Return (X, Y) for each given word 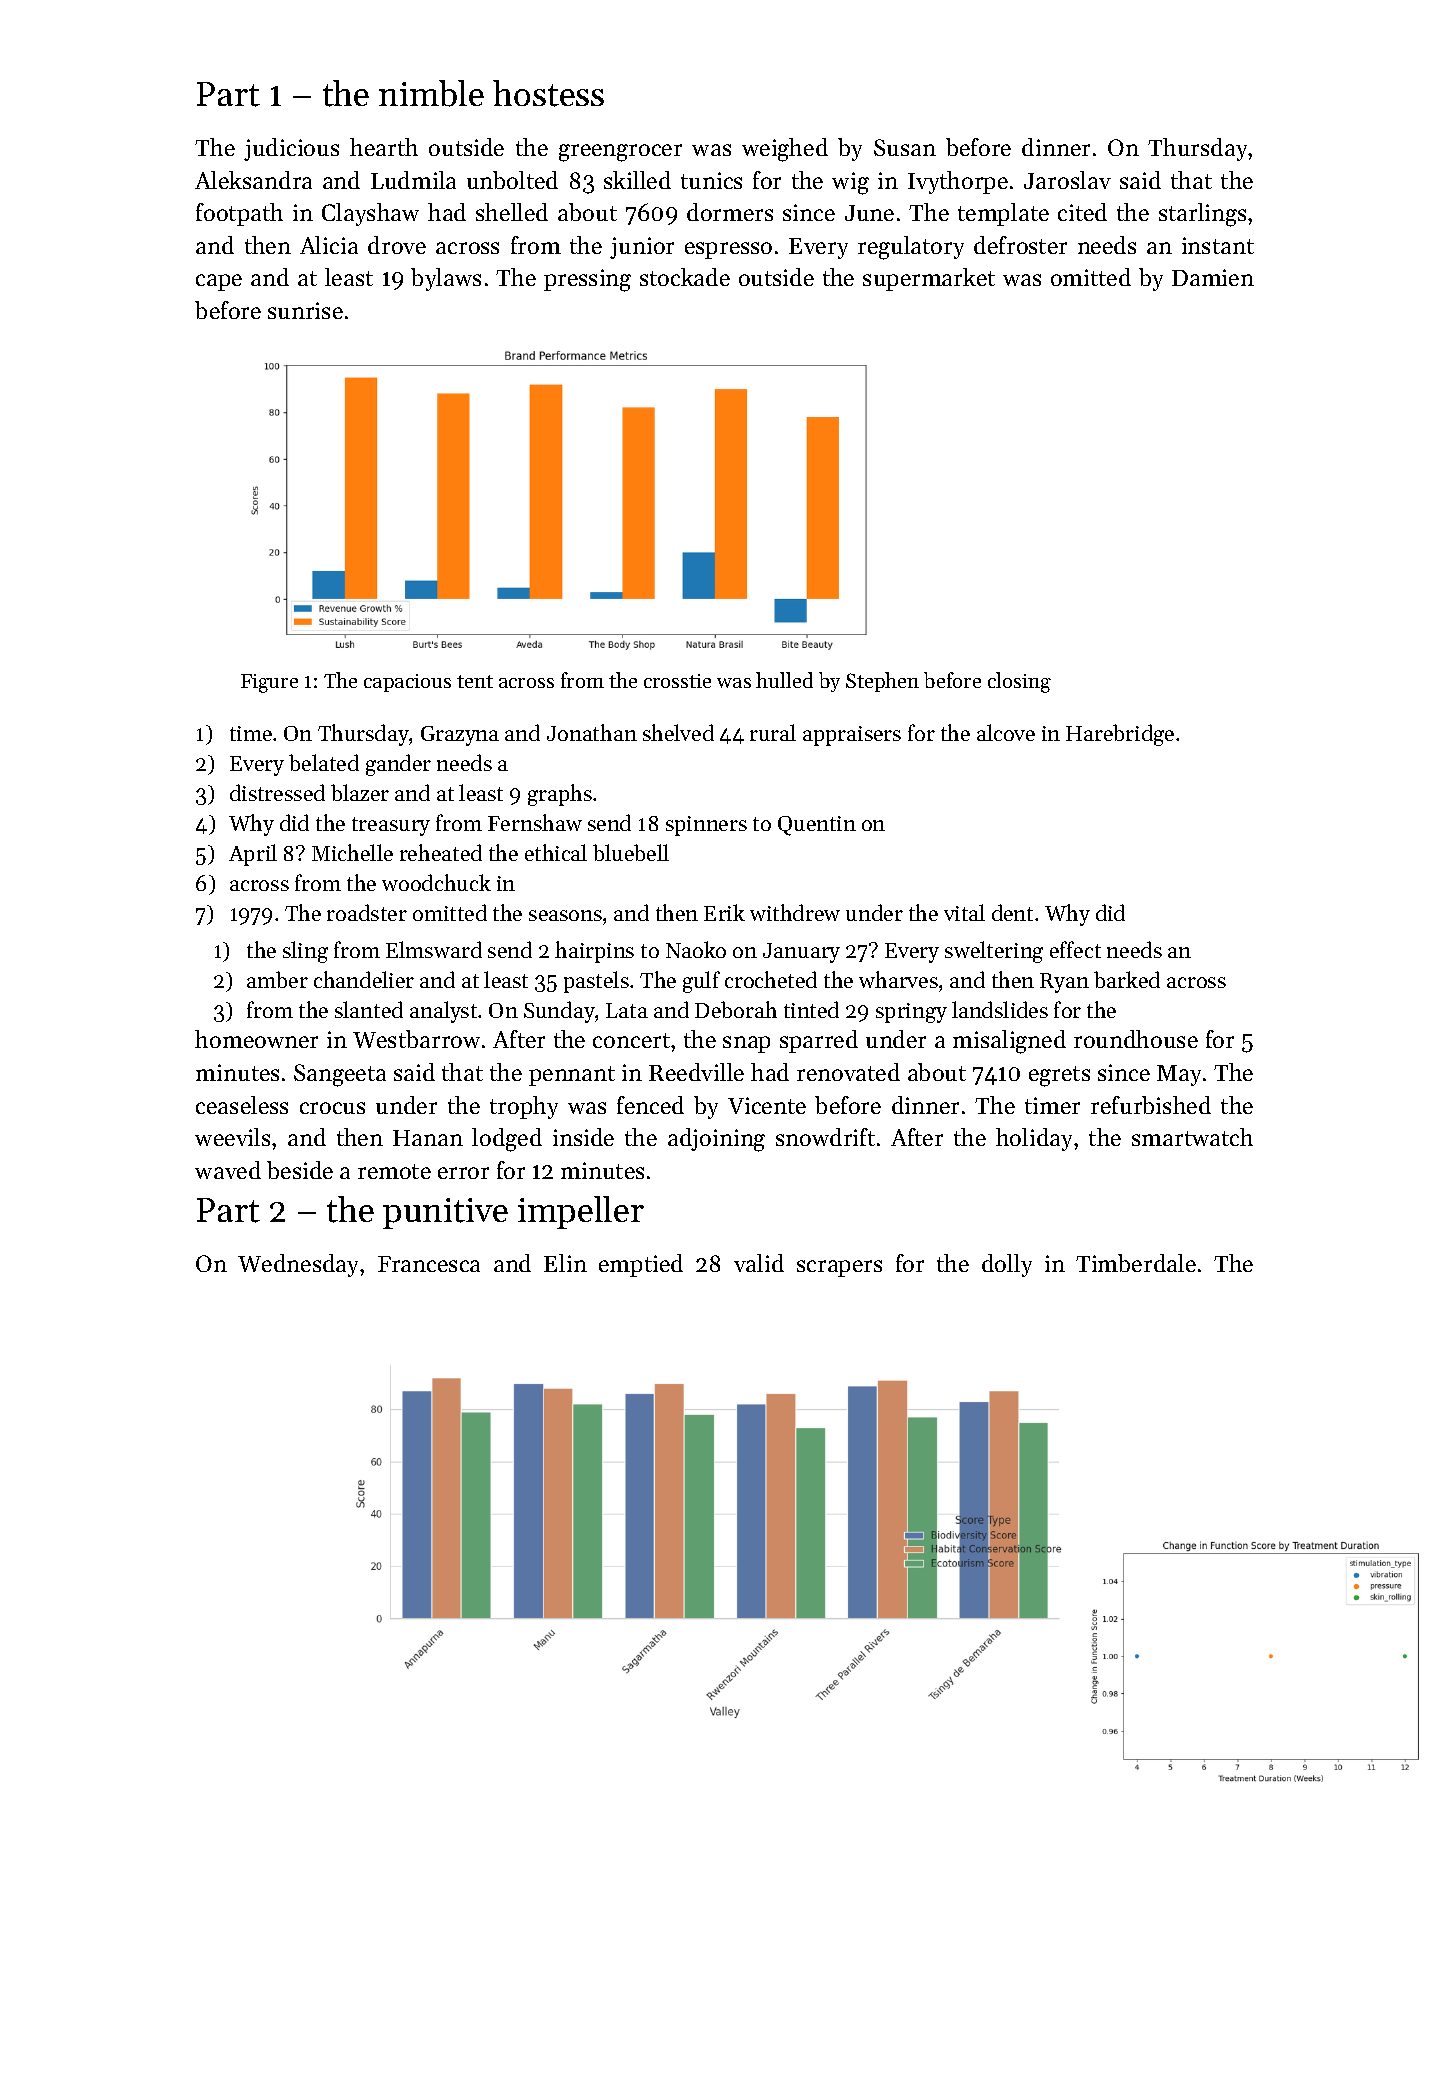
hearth (384, 147)
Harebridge (1120, 735)
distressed (277, 792)
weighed (785, 150)
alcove (1006, 732)
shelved (678, 732)
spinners (706, 826)
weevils (232, 1137)
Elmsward (434, 949)
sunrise (305, 310)
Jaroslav (1067, 180)
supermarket (929, 279)
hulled (784, 680)
